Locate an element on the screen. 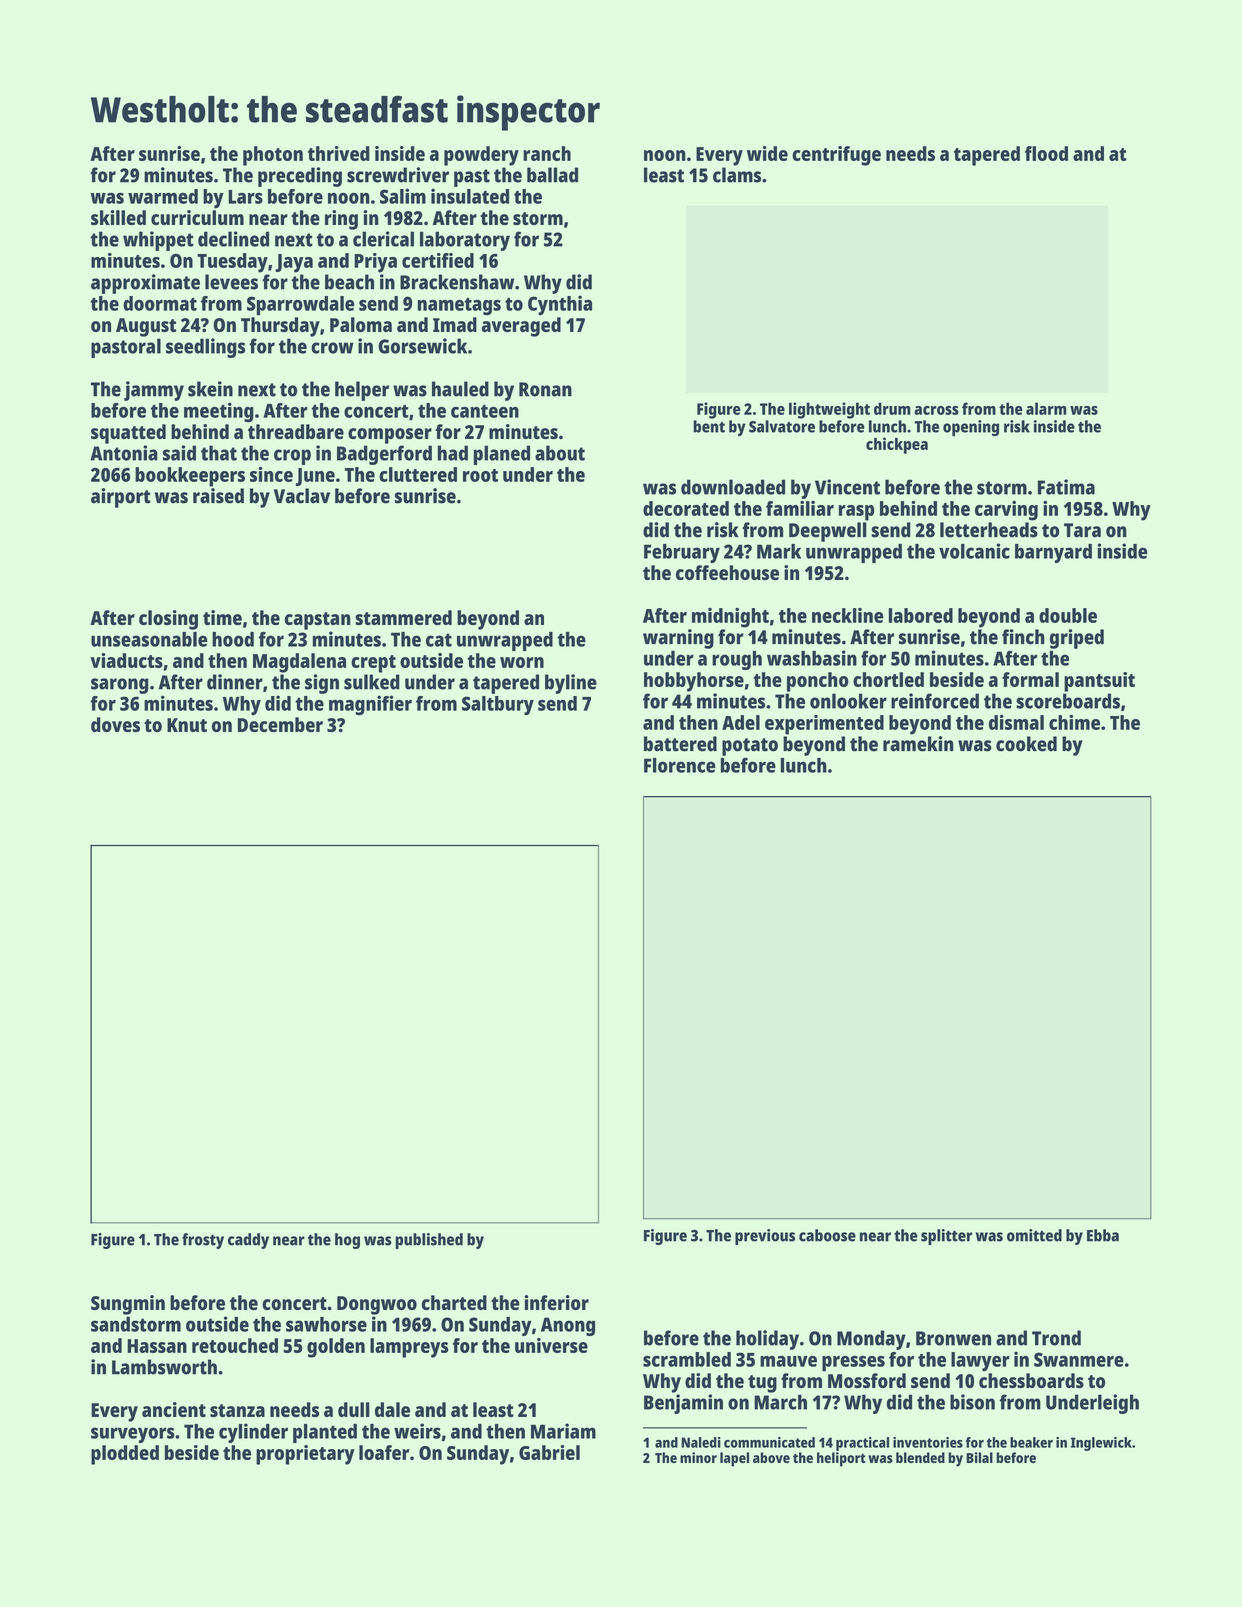 The width and height of the screenshot is (1242, 1607). alarm is located at coordinates (1046, 408).
